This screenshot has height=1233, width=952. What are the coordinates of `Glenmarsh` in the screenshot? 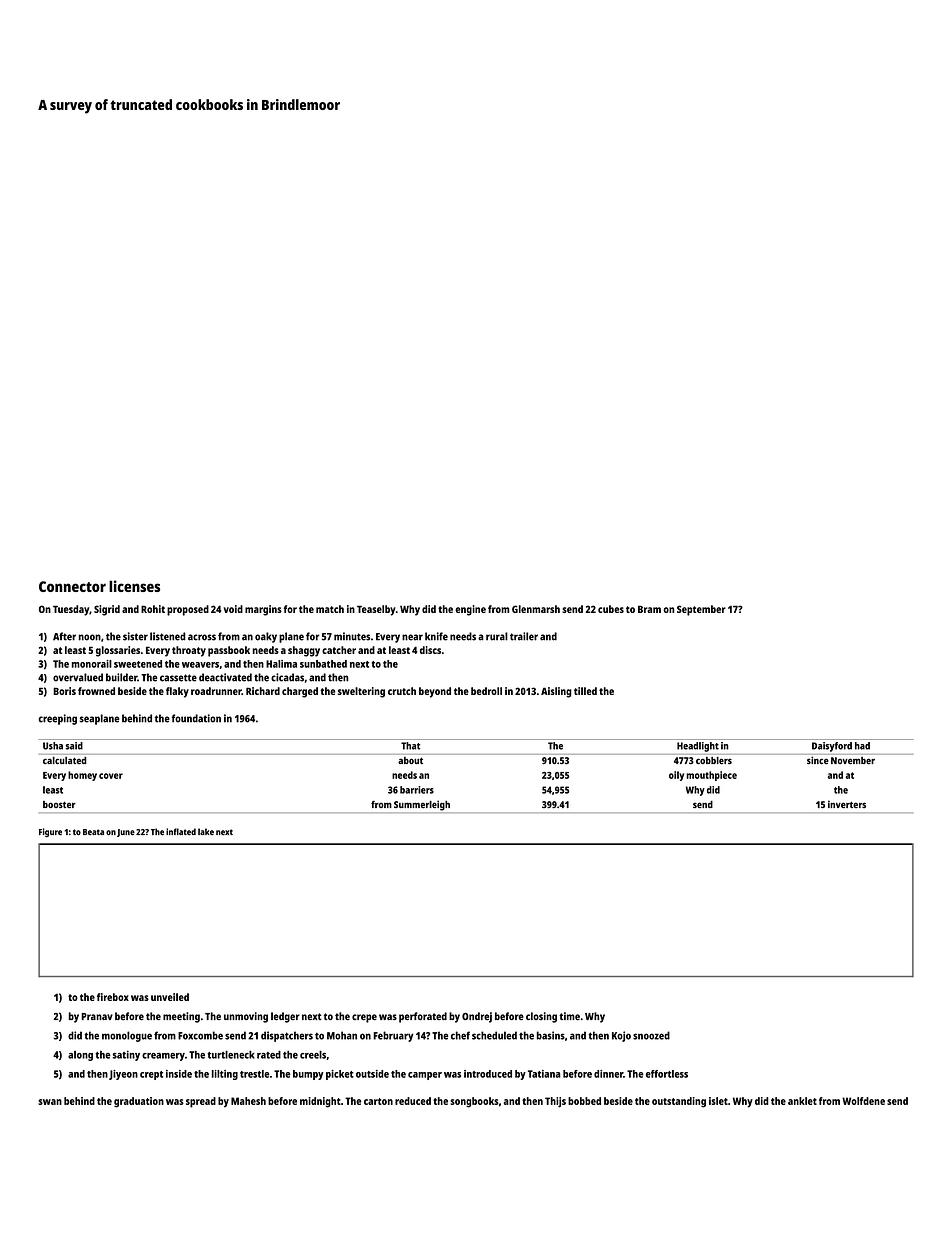 It's located at (536, 609).
